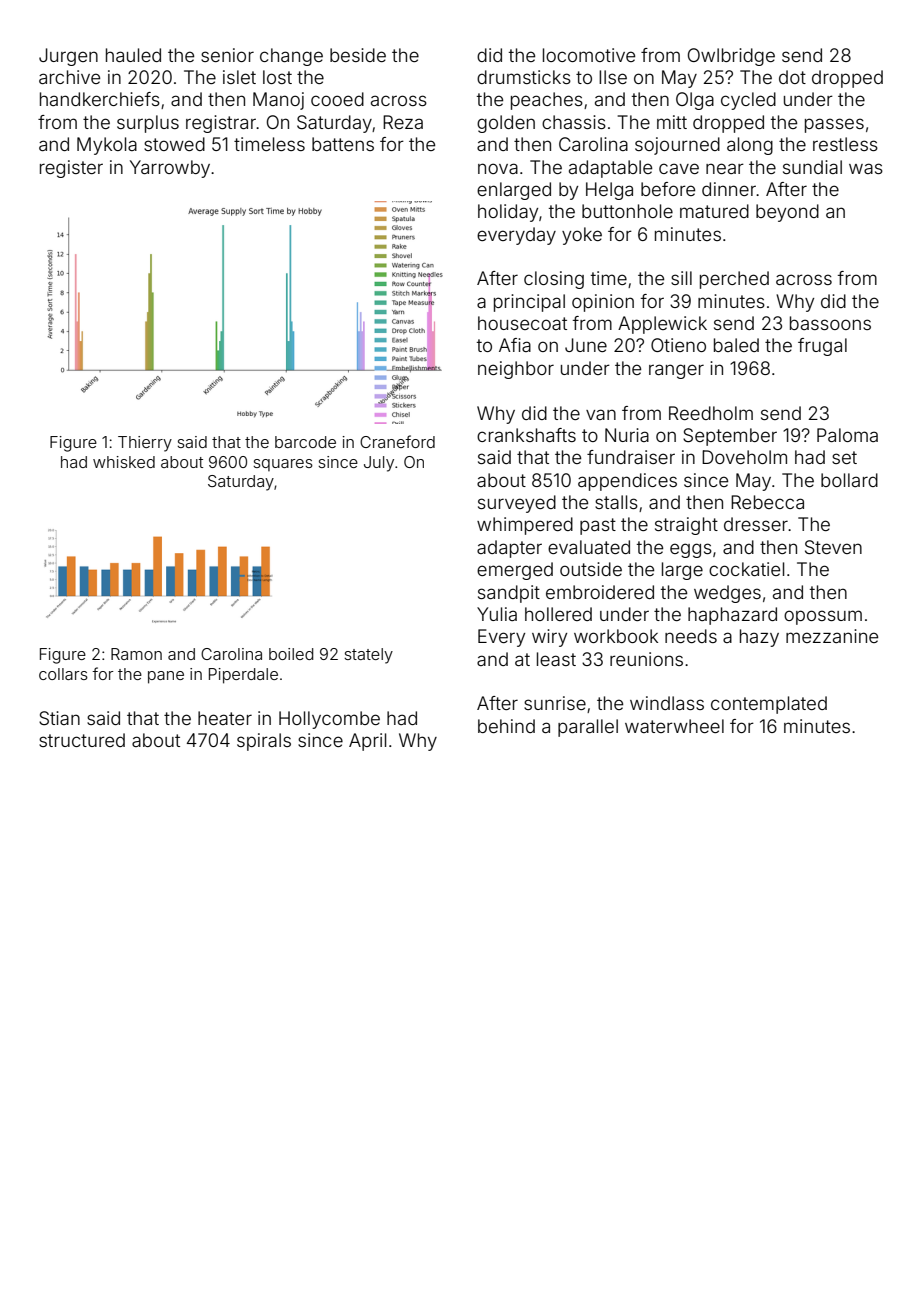 This document has height=1308, width=924. I want to click on Ramon, so click(136, 654).
